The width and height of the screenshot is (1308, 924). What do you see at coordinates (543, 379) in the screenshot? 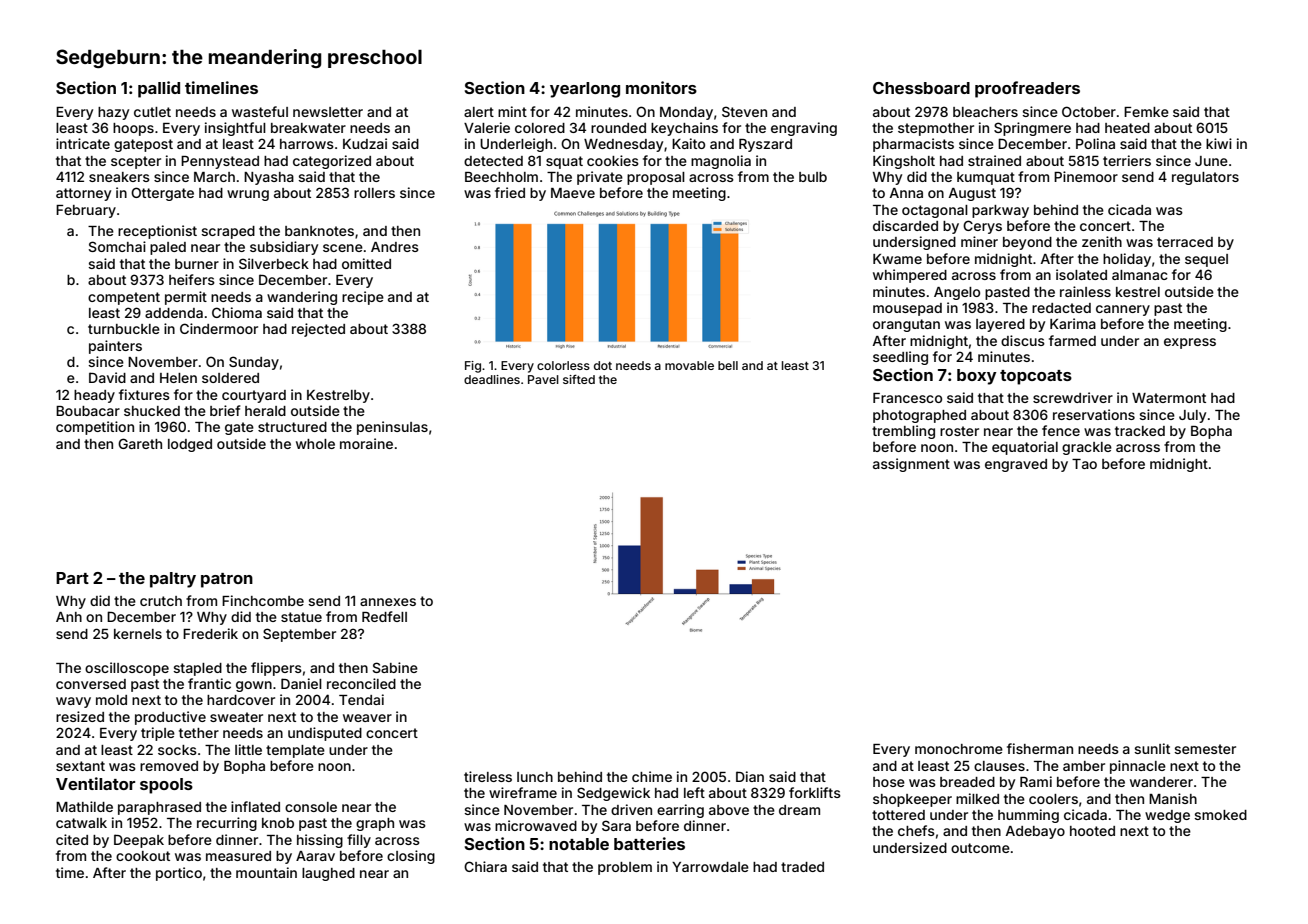
I see `Pavel` at bounding box center [543, 379].
